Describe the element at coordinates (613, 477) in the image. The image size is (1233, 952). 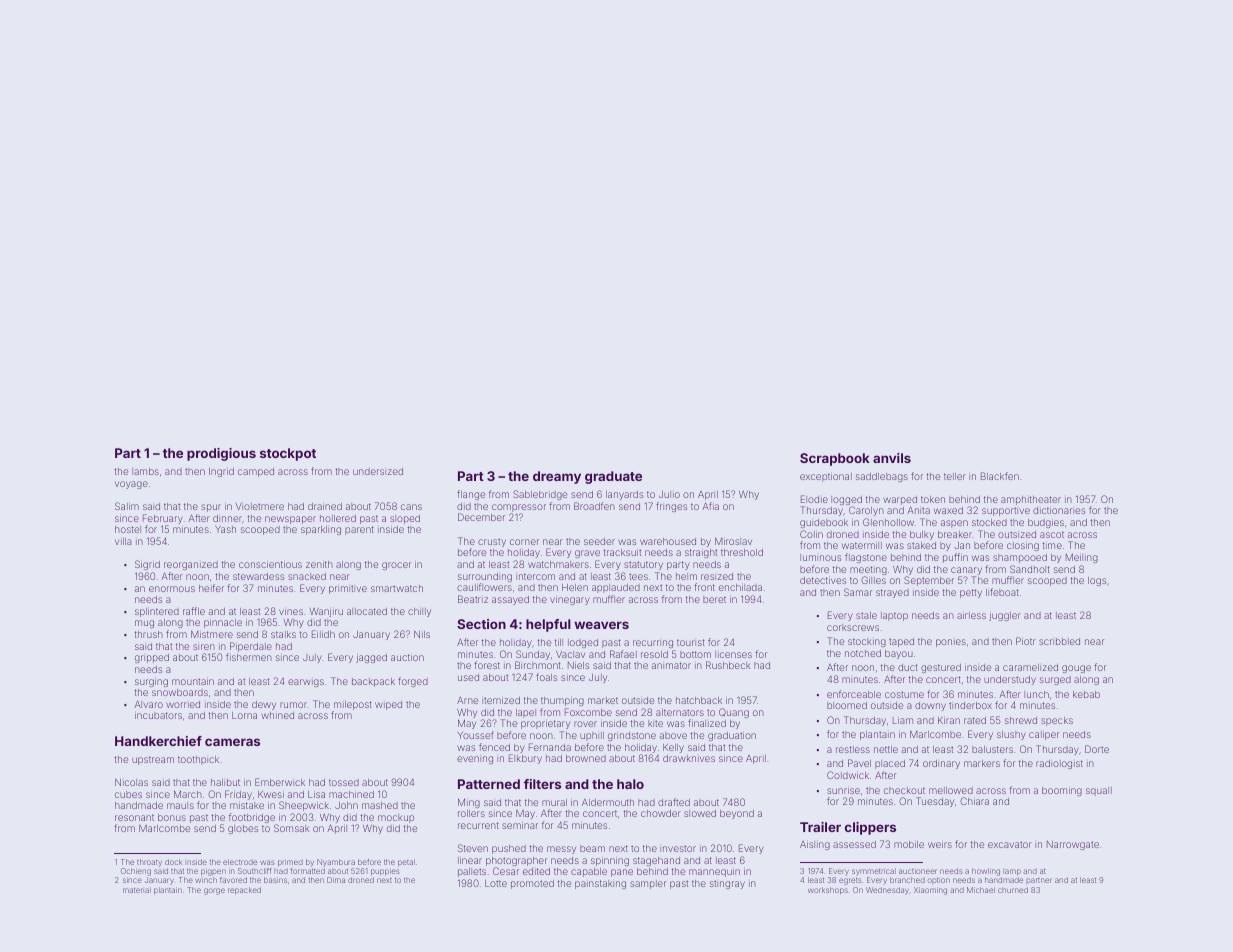
I see `graduate` at that location.
